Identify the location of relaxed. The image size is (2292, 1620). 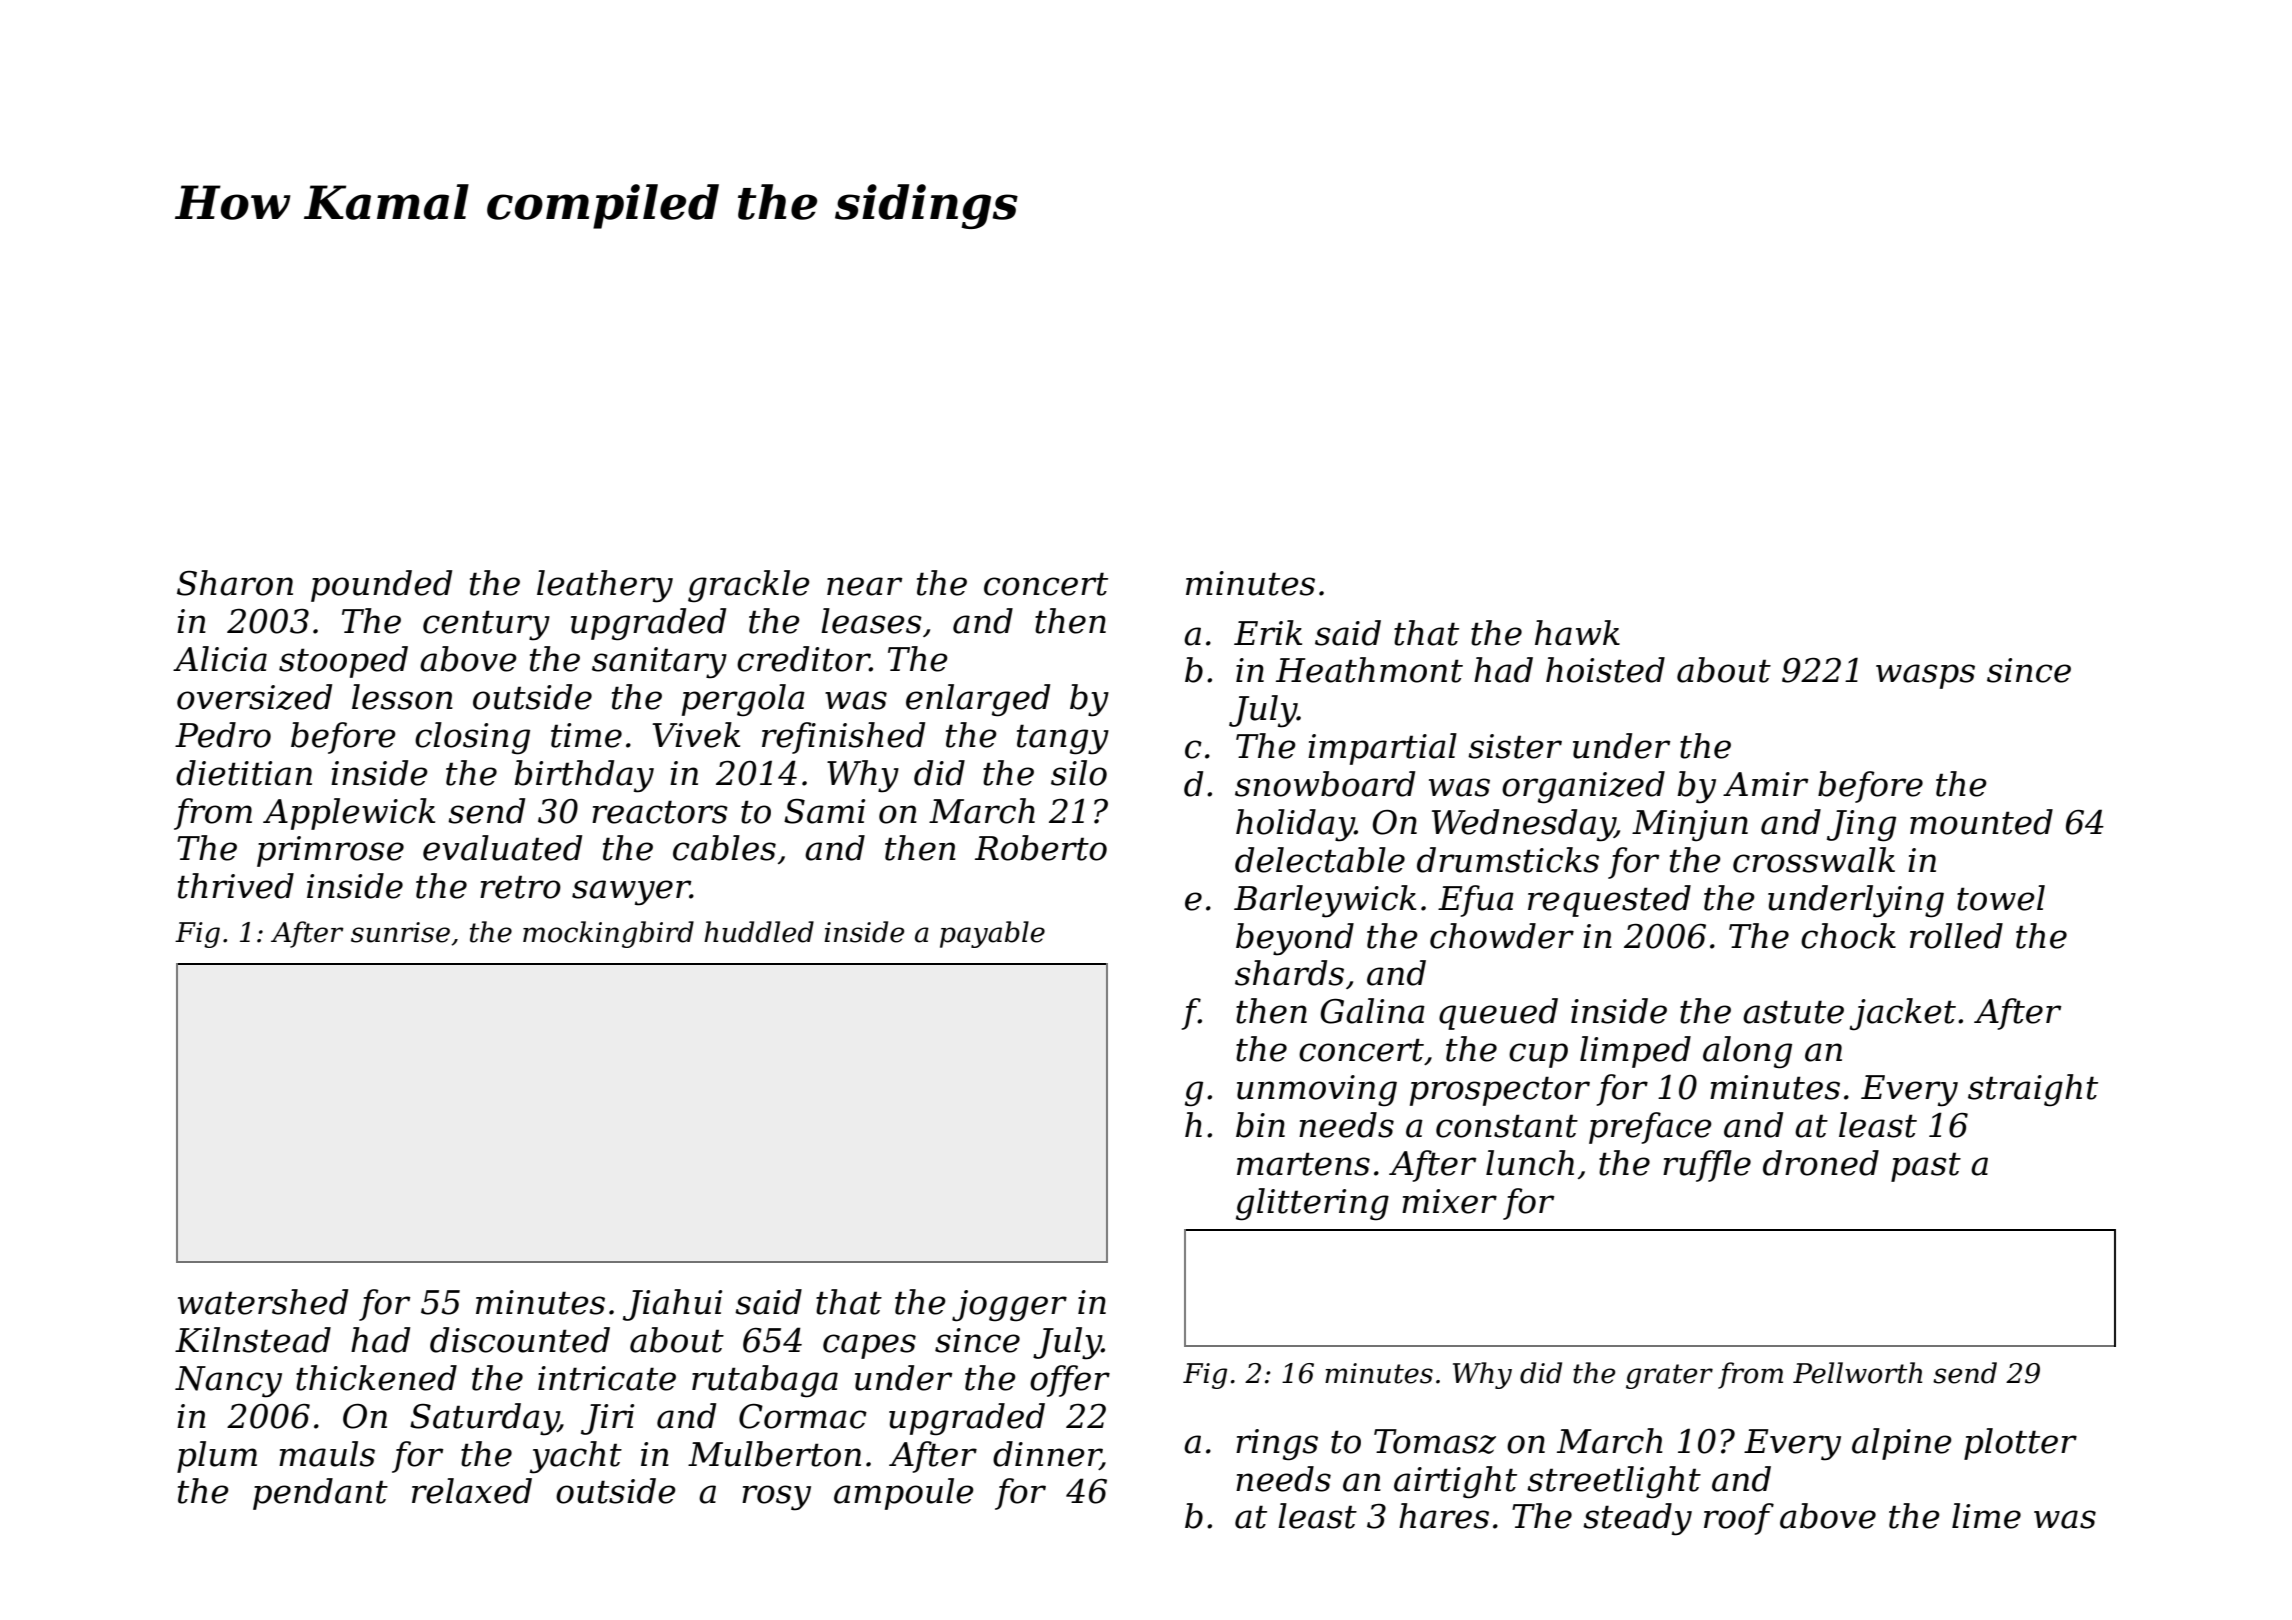
(472, 1491).
